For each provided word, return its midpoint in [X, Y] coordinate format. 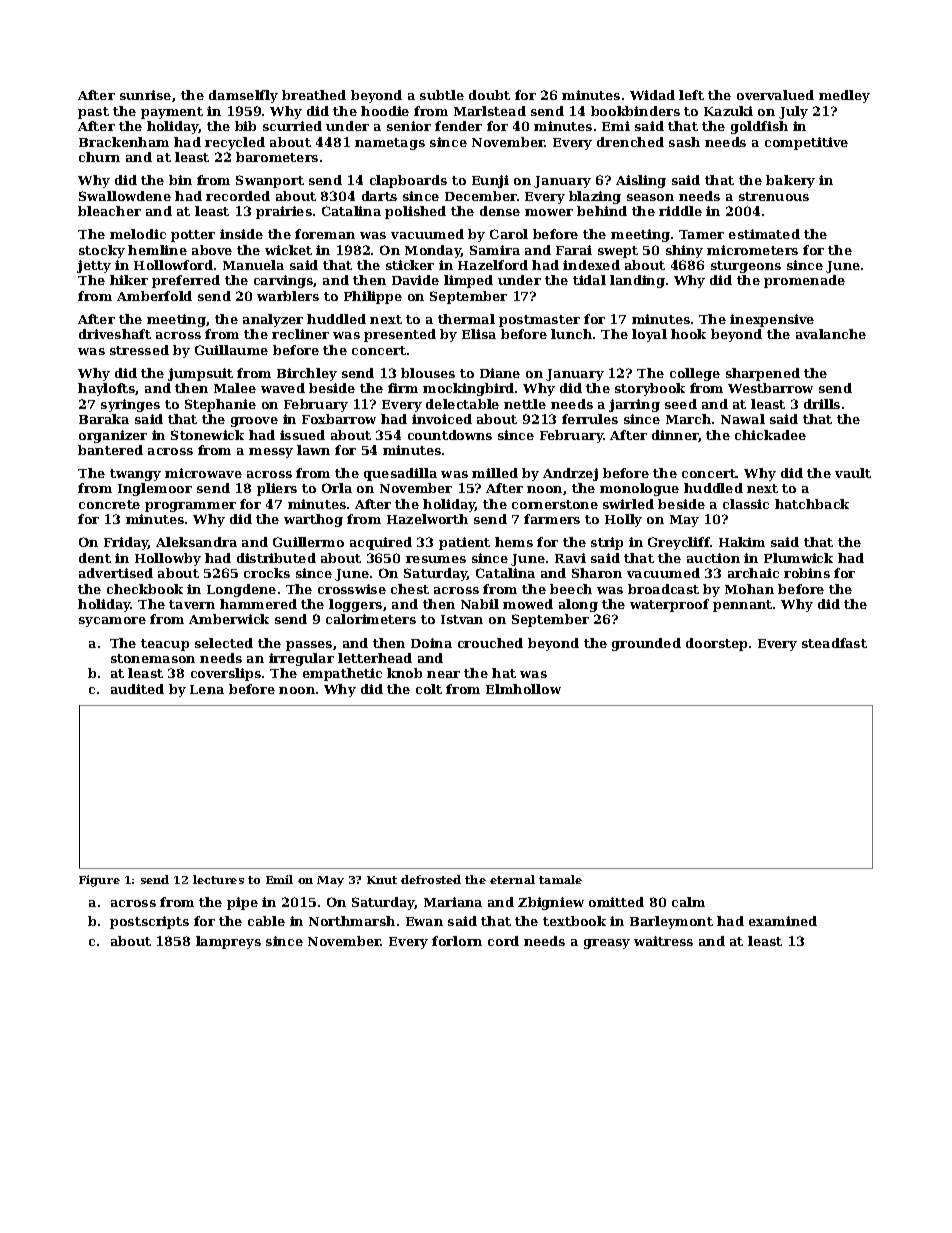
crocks [267, 573]
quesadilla [400, 474]
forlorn [457, 941]
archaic [753, 573]
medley [844, 96]
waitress [663, 941]
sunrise [145, 95]
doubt [489, 95]
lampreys [228, 942]
